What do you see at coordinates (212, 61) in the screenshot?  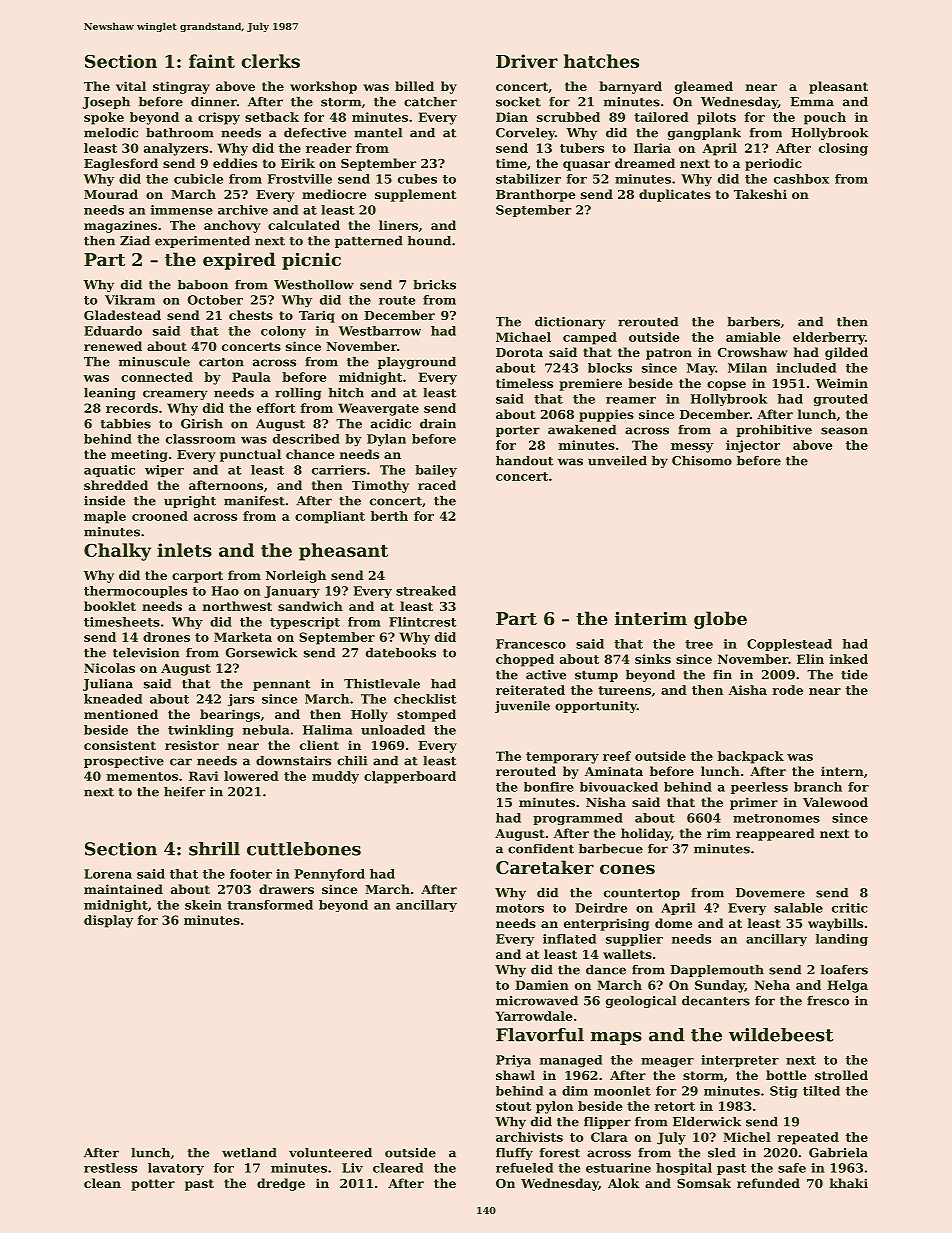 I see `faint` at bounding box center [212, 61].
